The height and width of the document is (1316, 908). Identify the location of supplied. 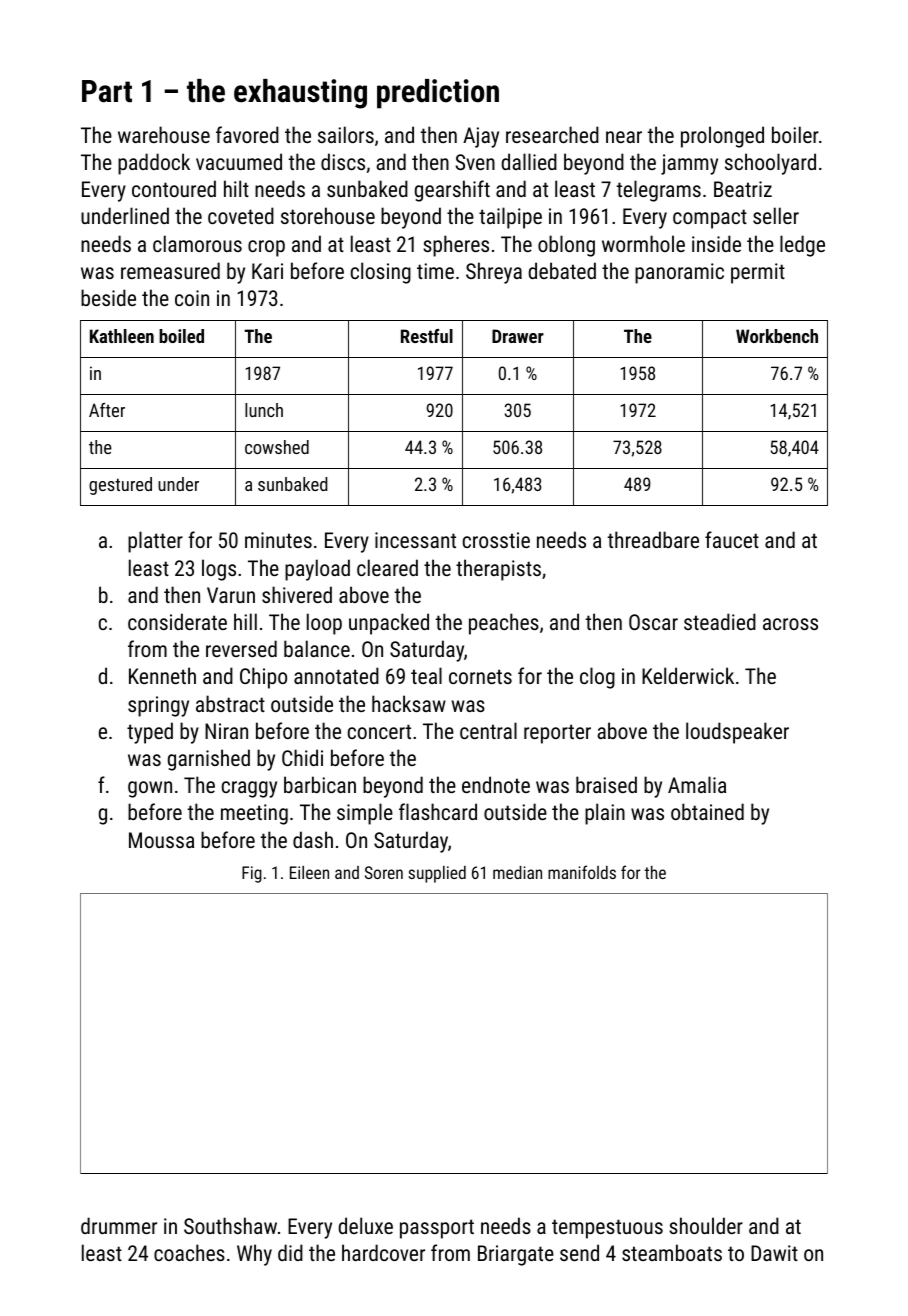
(437, 874).
